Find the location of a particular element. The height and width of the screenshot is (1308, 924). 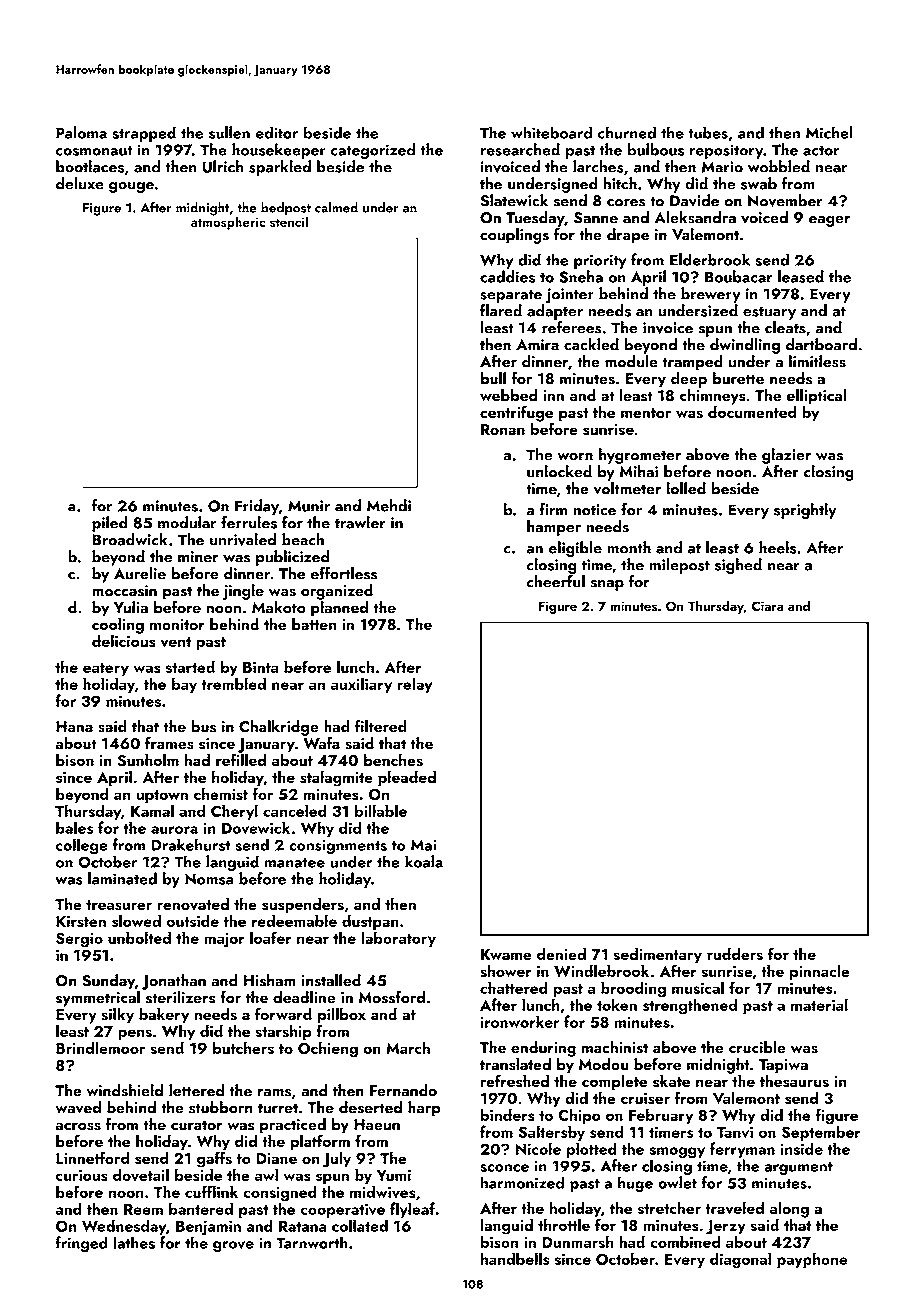

bales is located at coordinates (74, 827).
